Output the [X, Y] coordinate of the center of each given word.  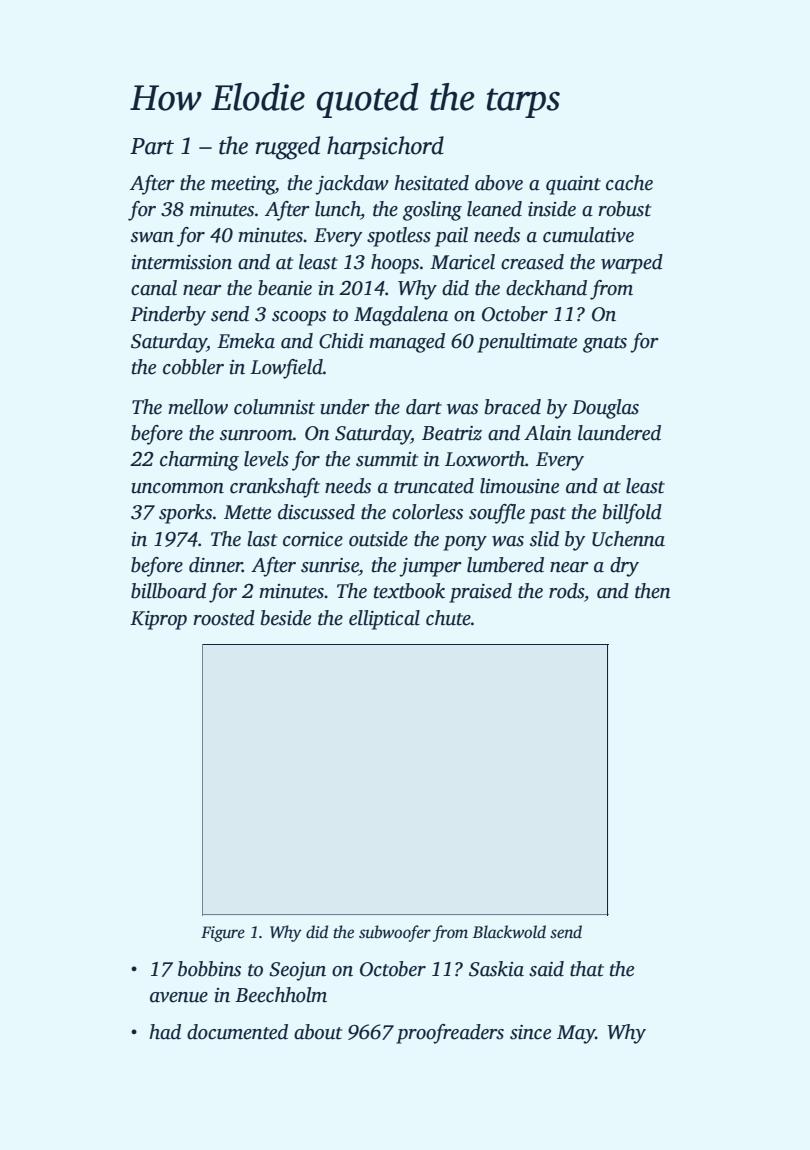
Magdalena [401, 316]
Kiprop [158, 620]
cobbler [193, 367]
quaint [573, 185]
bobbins [209, 969]
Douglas [605, 409]
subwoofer [395, 933]
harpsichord [385, 147]
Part [152, 146]
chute [448, 618]
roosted [224, 618]
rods [566, 591]
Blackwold [509, 932]
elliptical [384, 620]
